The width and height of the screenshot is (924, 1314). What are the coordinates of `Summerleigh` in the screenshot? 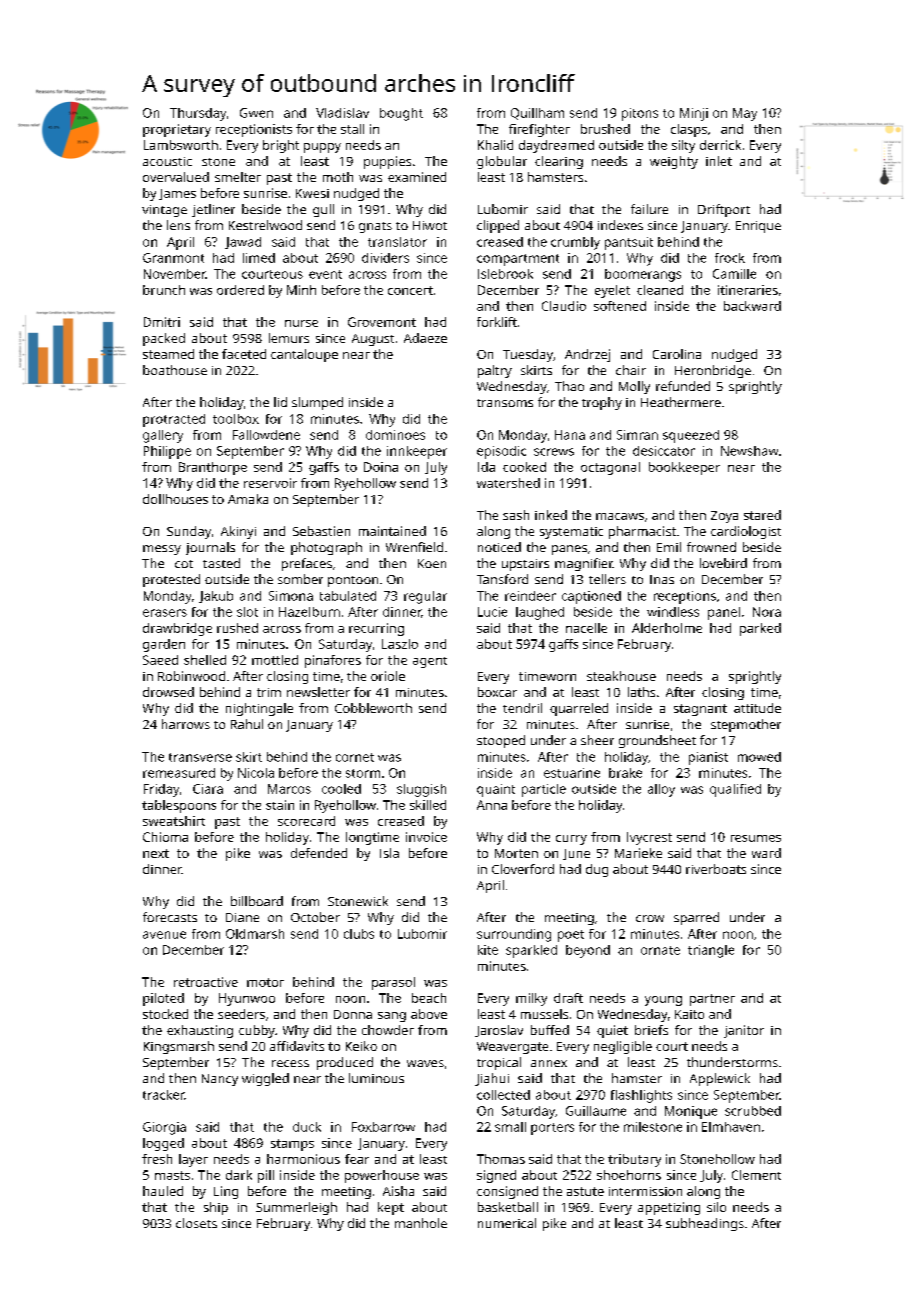 It's located at (296, 1208).
